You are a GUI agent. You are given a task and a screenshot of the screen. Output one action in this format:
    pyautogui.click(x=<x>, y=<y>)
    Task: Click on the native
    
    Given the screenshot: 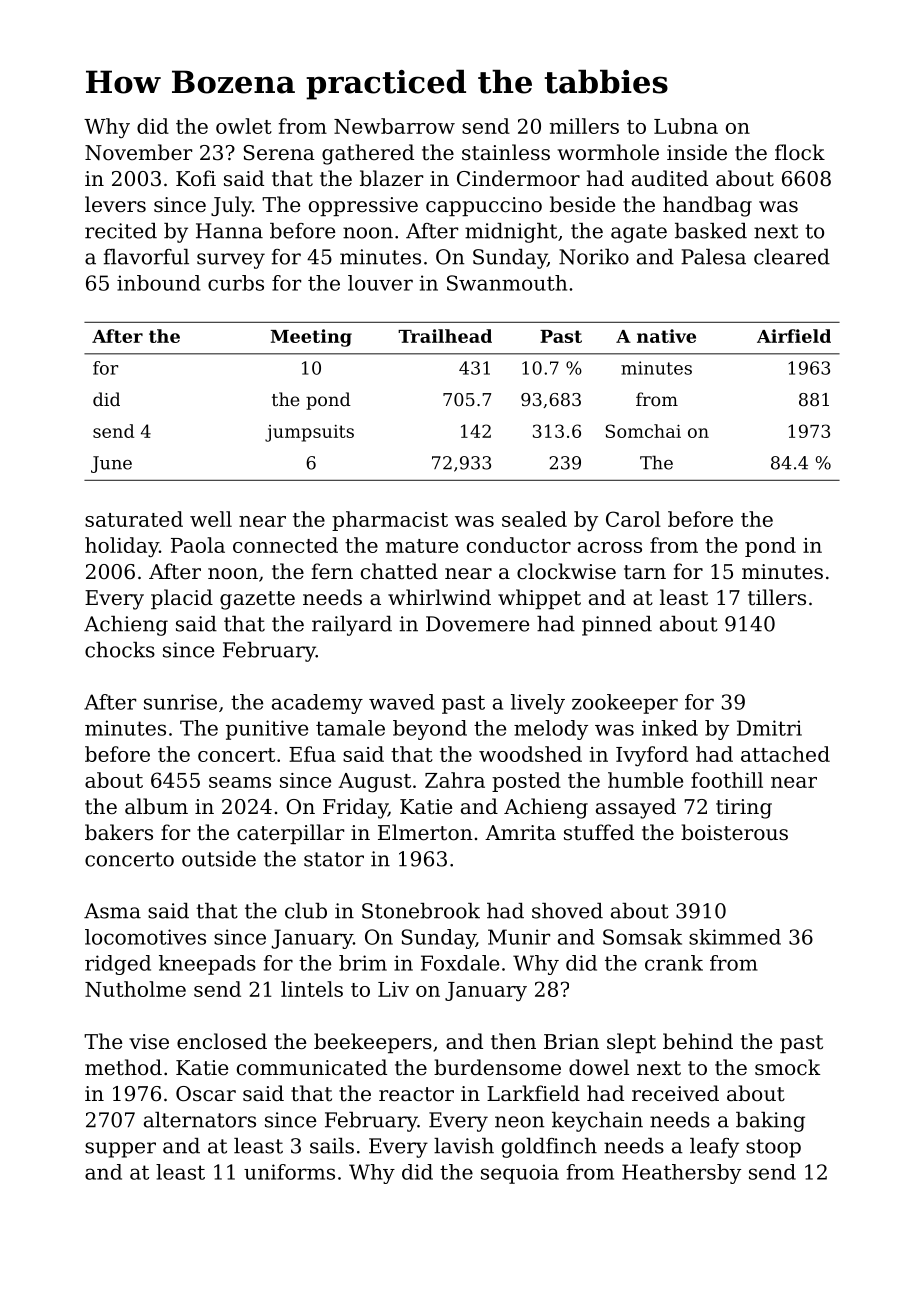 What is the action you would take?
    pyautogui.click(x=666, y=336)
